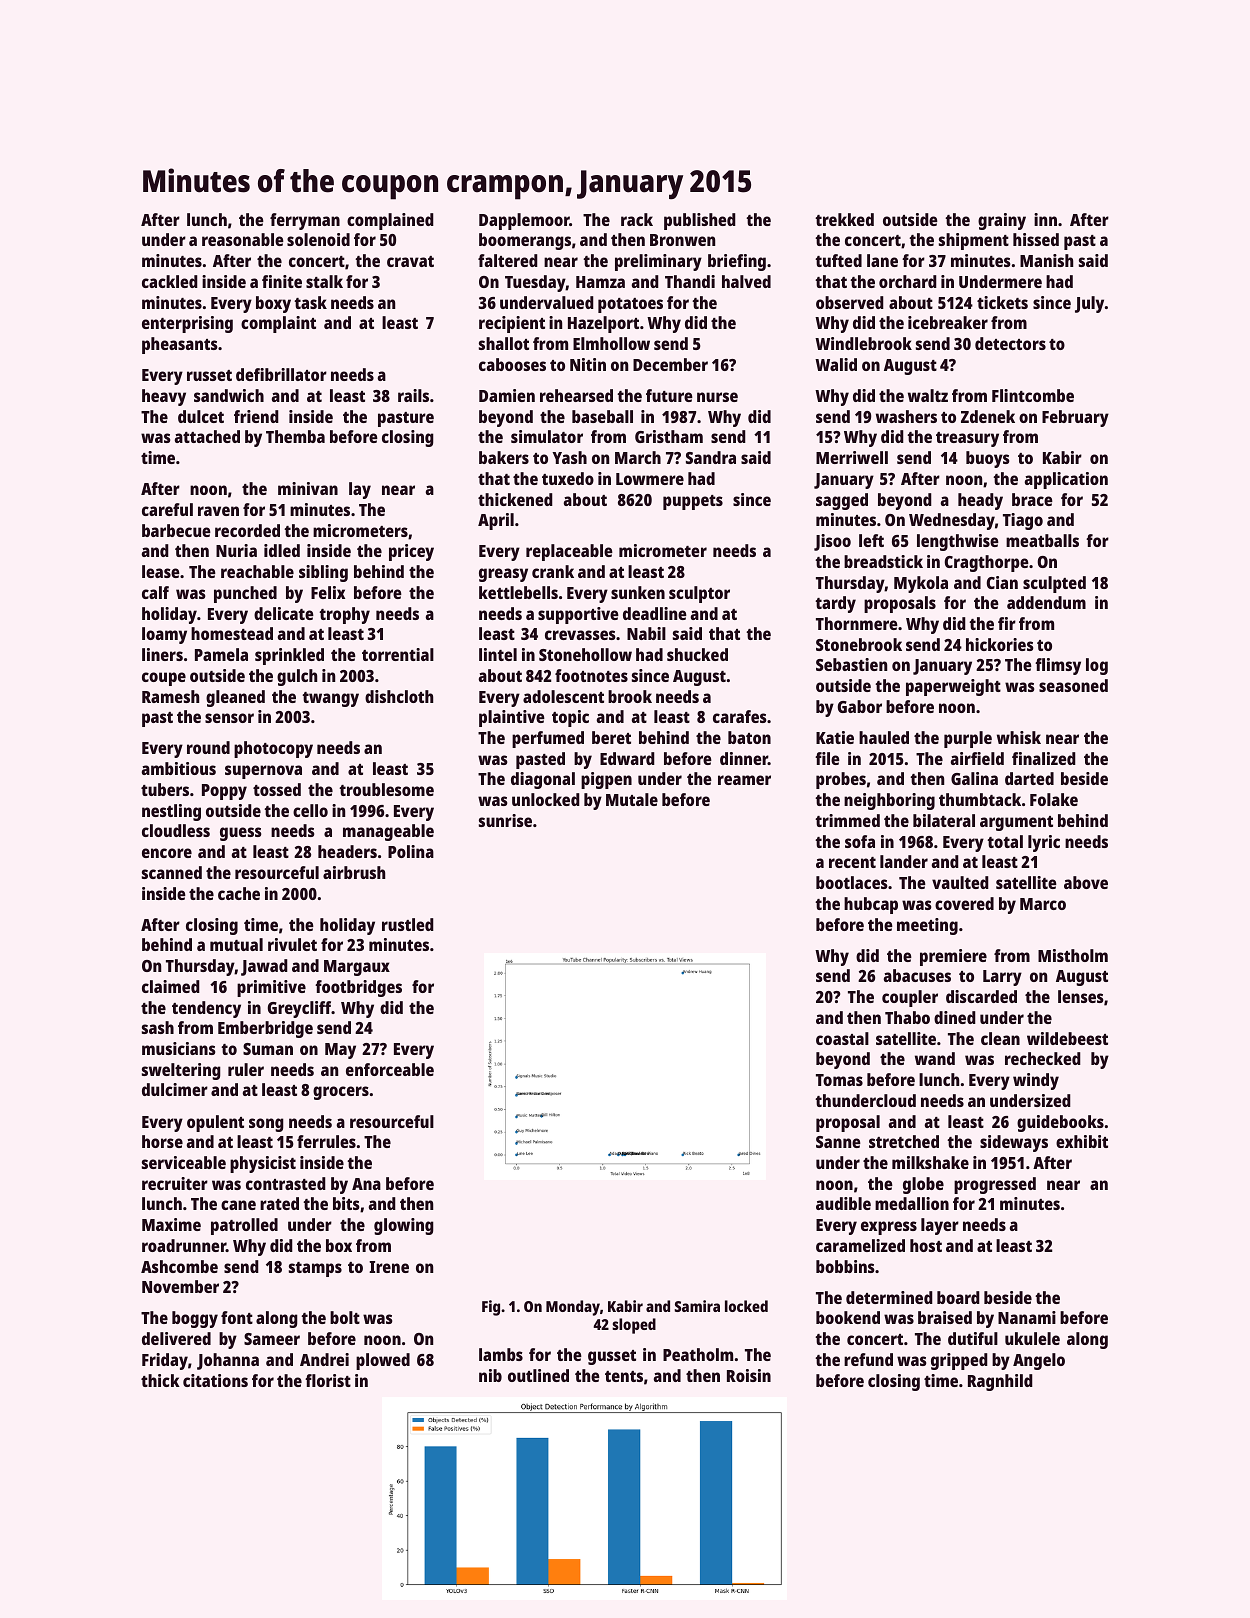 The width and height of the screenshot is (1250, 1618). I want to click on Flintcombe, so click(1033, 395).
